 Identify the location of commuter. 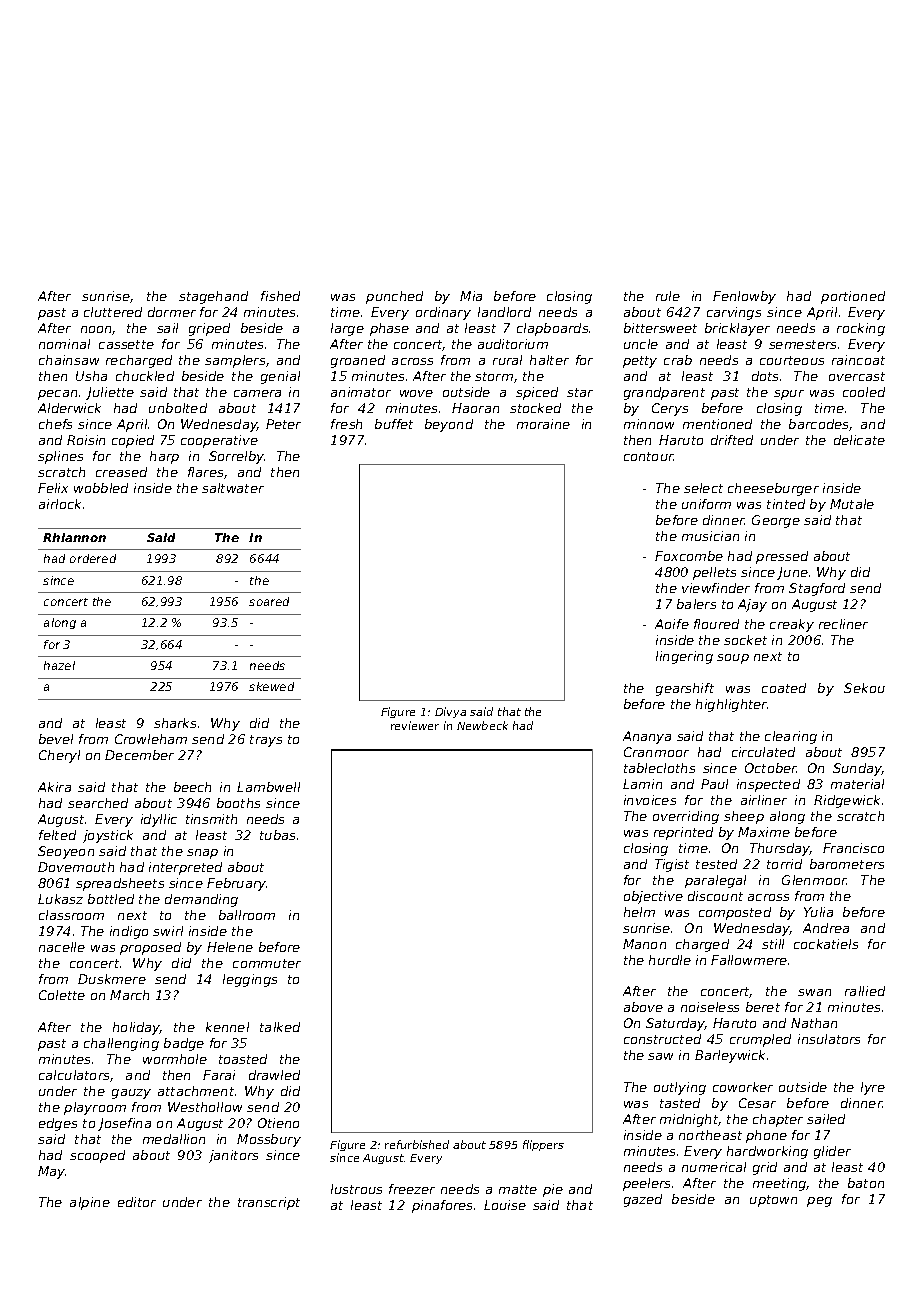
(267, 963).
